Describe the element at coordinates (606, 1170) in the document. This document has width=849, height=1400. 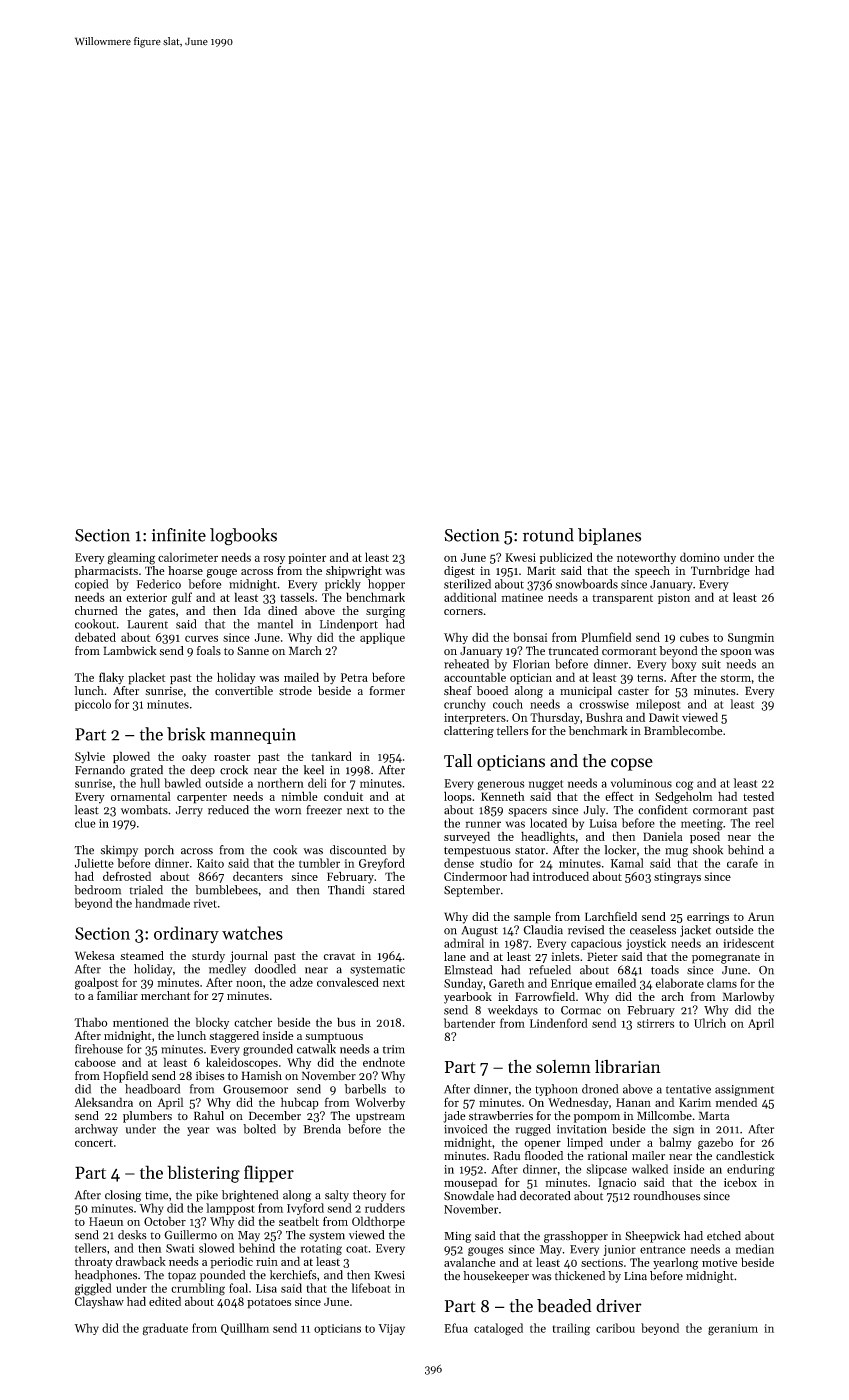
I see `slipcase` at that location.
